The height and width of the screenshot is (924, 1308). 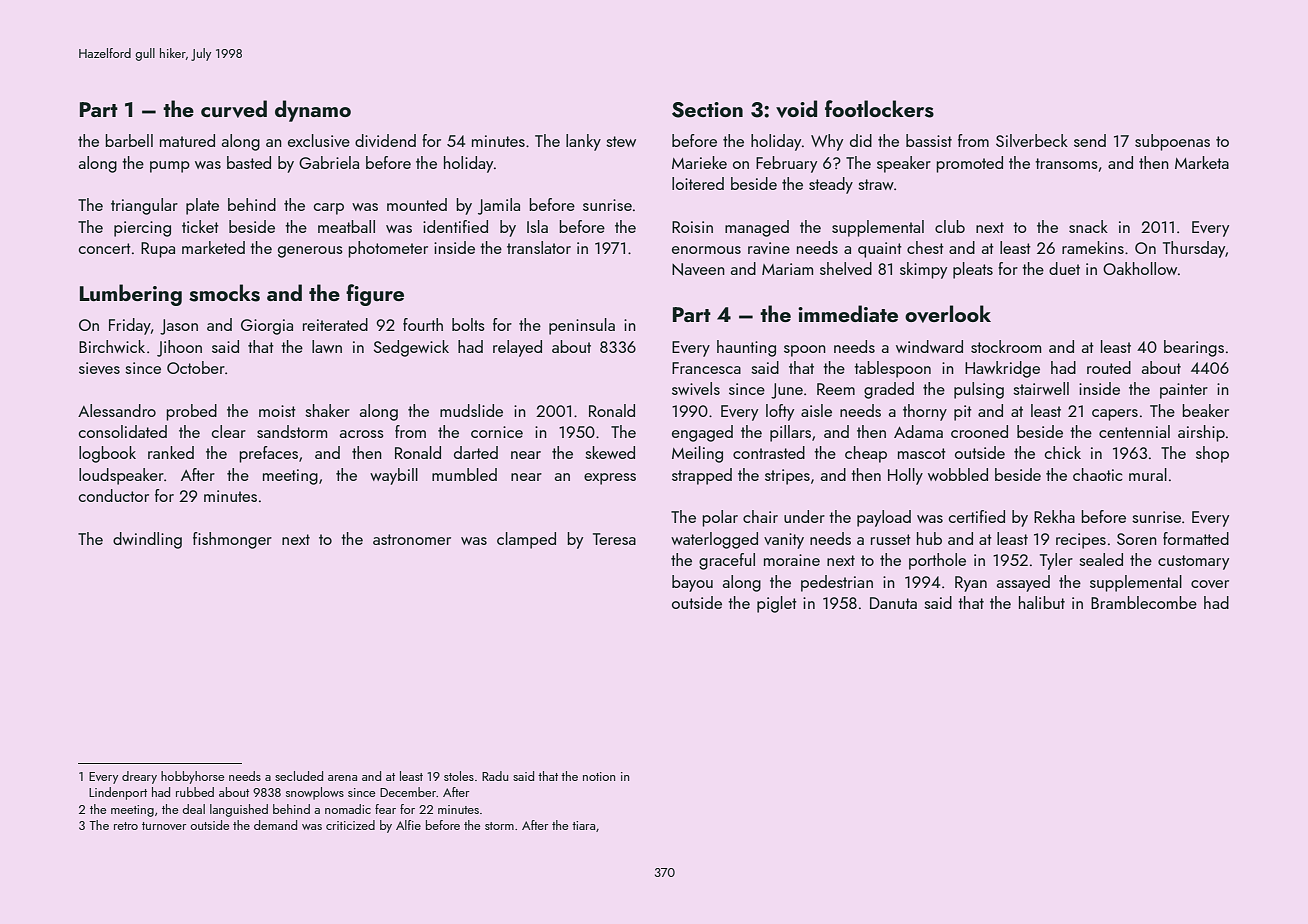 What do you see at coordinates (599, 776) in the screenshot?
I see `notion` at bounding box center [599, 776].
